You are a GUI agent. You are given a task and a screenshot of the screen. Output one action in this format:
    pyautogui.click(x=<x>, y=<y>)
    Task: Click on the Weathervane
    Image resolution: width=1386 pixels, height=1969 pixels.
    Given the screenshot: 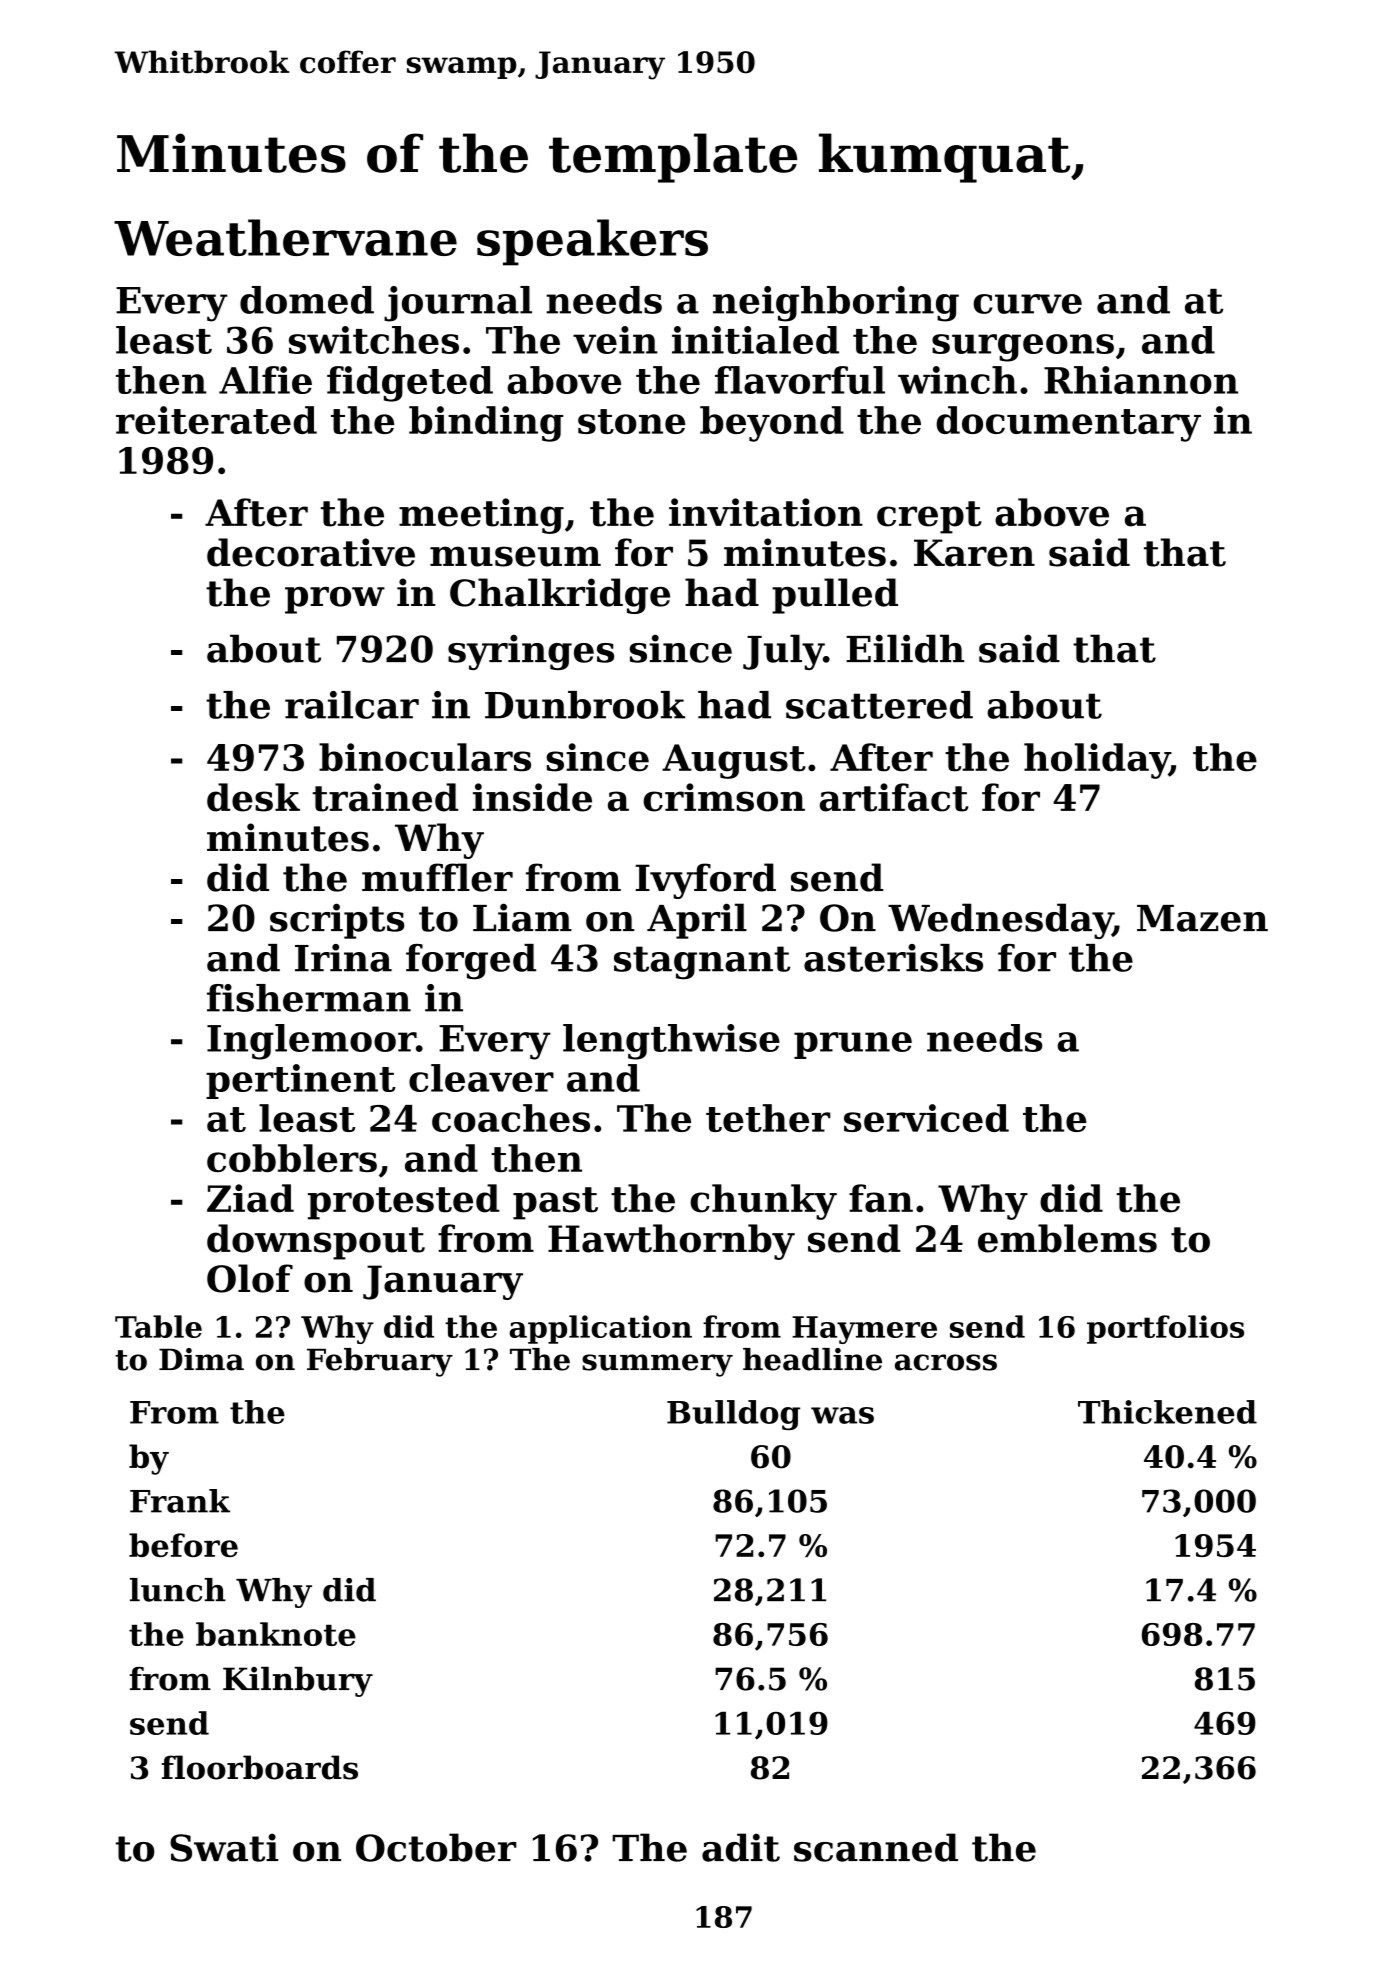 What is the action you would take?
    pyautogui.click(x=285, y=237)
